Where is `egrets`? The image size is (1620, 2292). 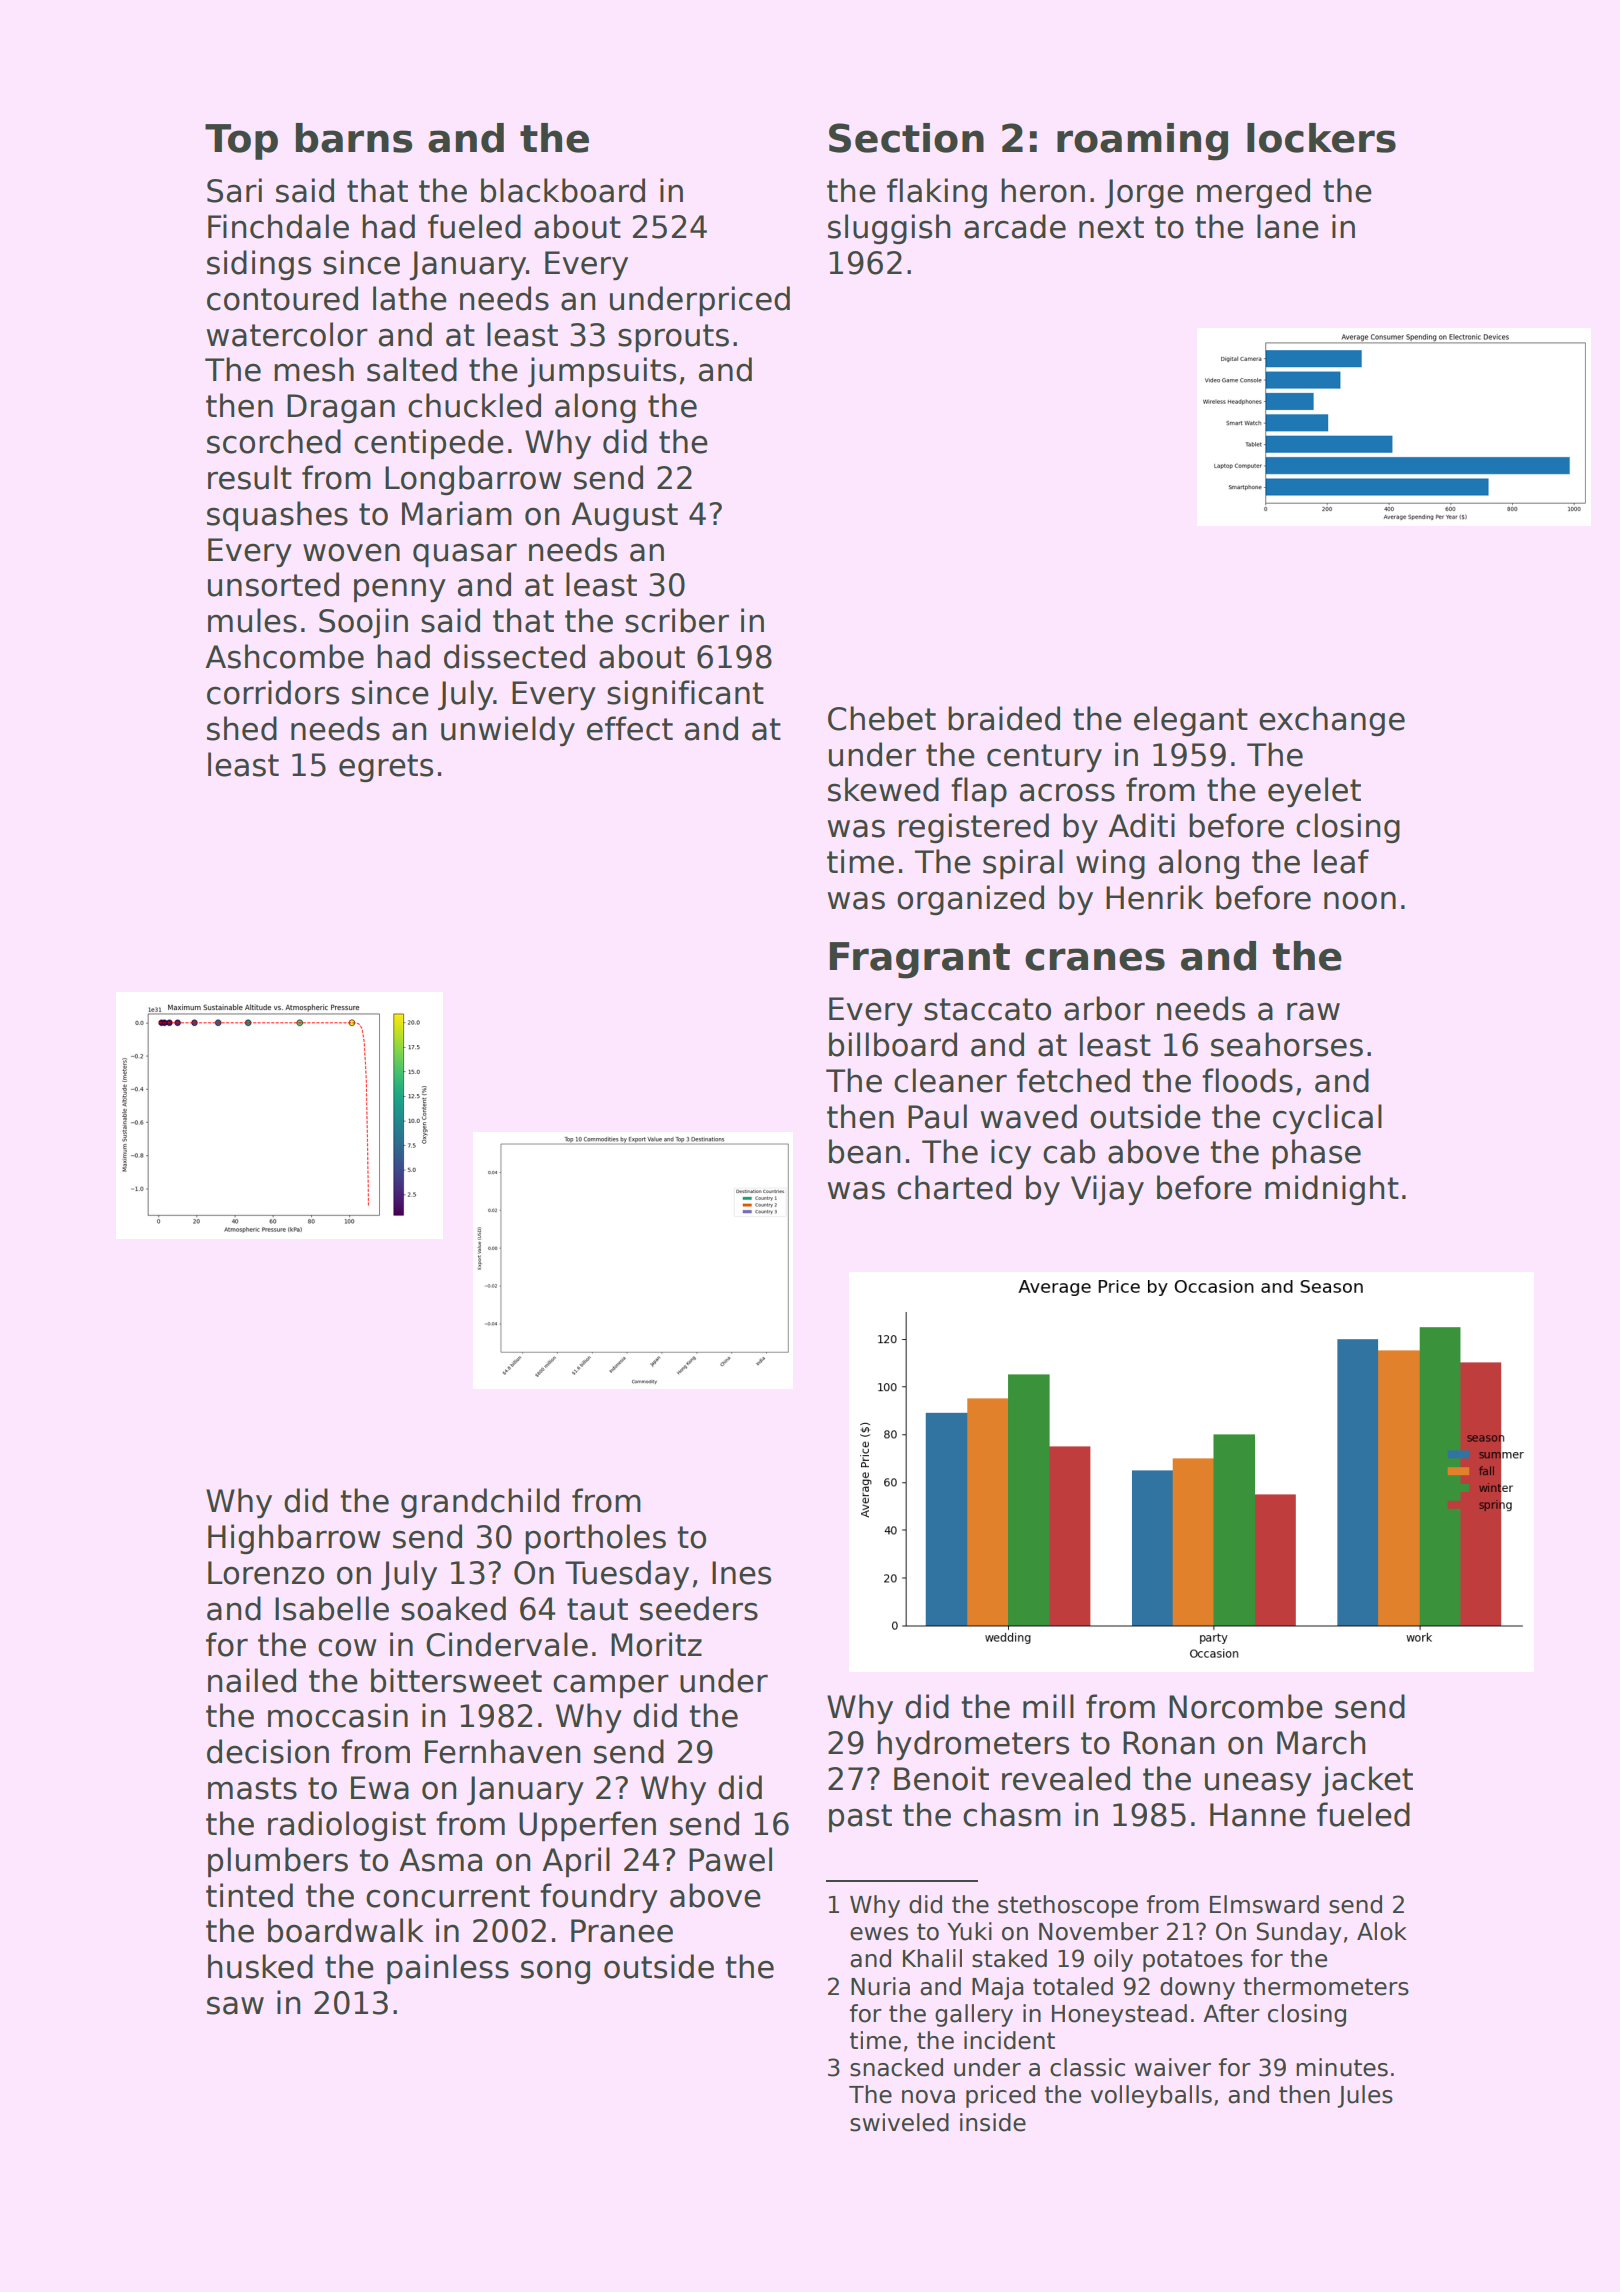 egrets is located at coordinates (386, 768).
